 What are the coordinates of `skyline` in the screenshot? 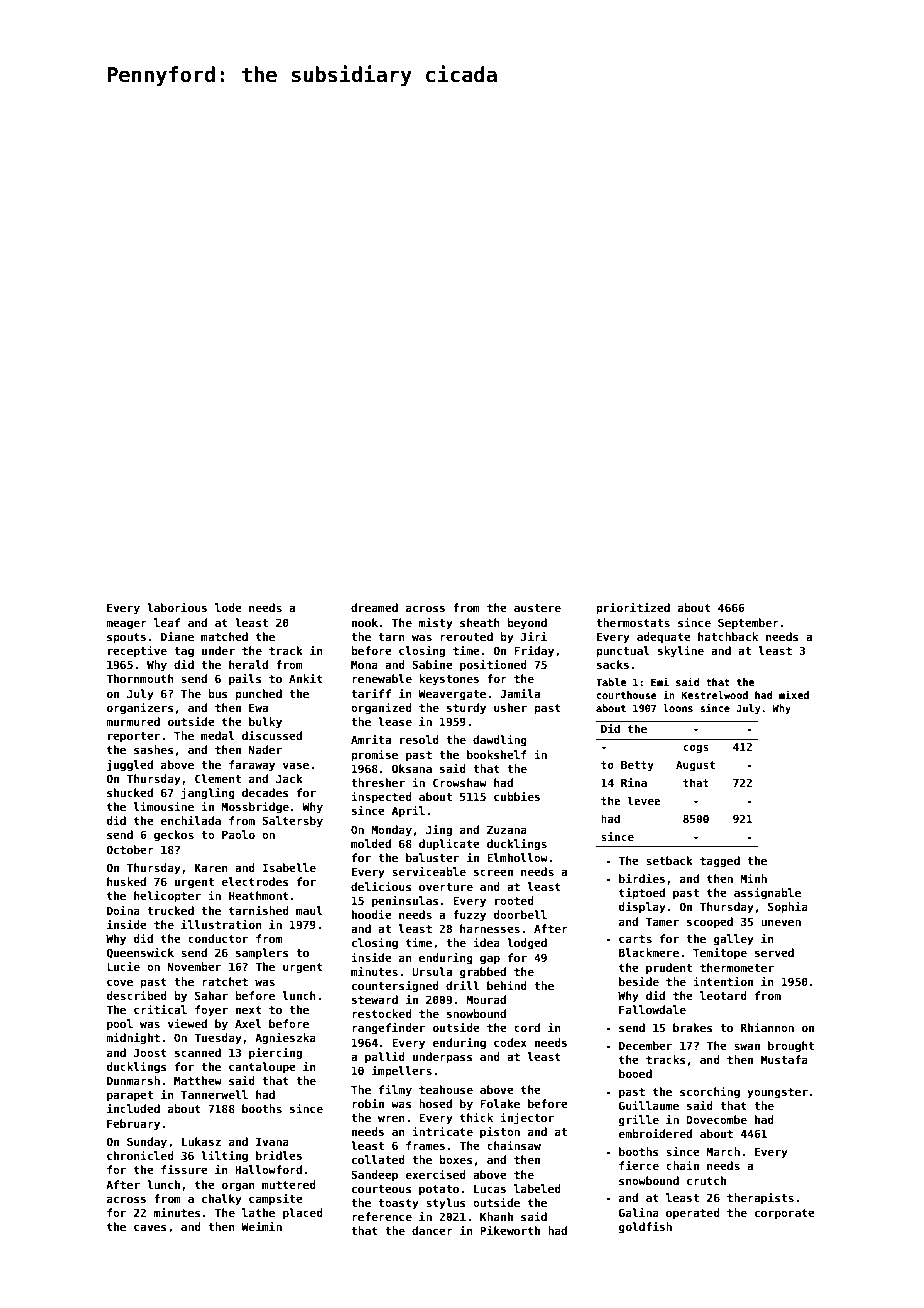 It's located at (681, 652).
